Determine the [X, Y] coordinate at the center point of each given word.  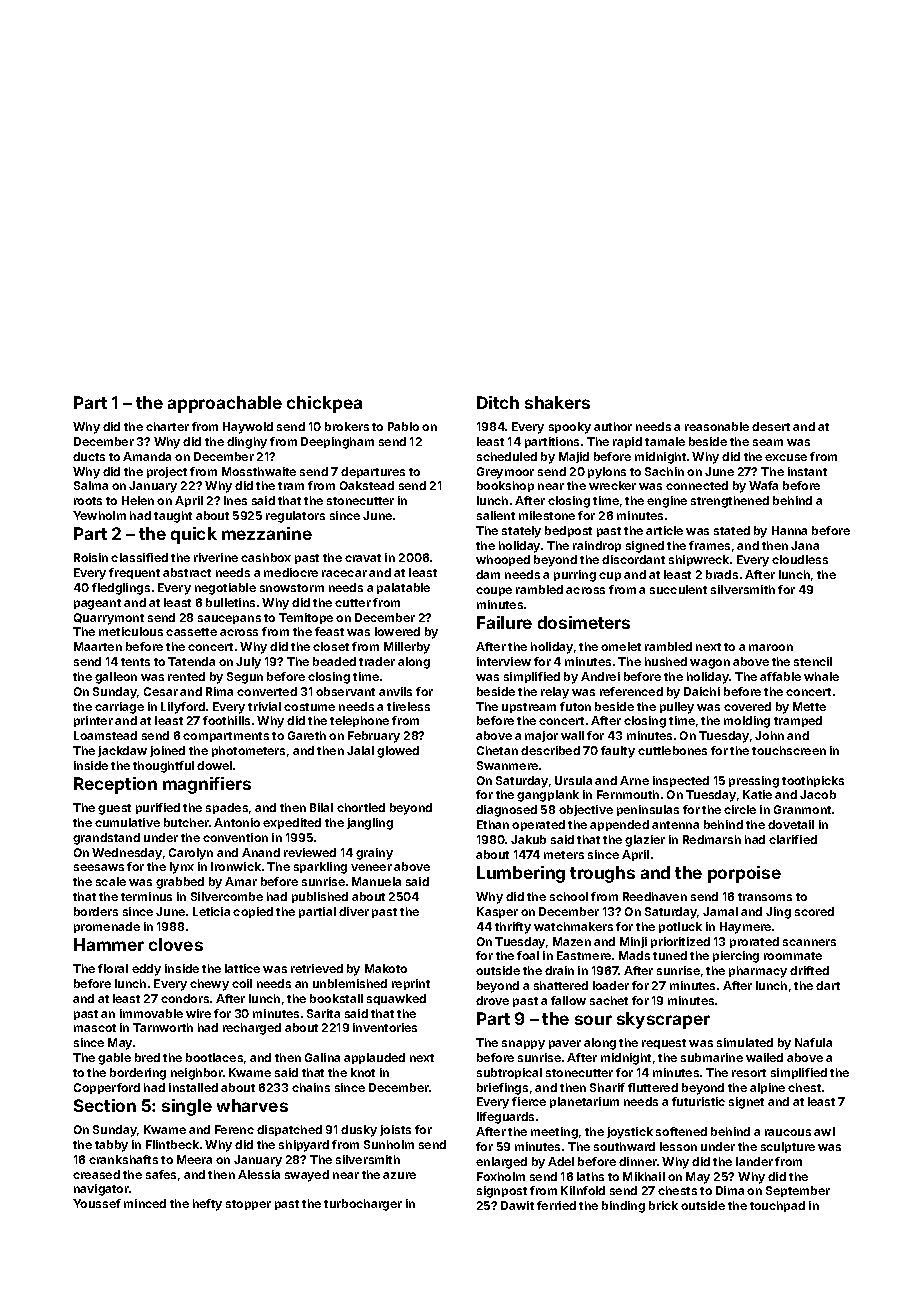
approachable [225, 404]
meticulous [131, 631]
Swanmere [507, 765]
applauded [374, 1058]
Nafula [813, 1042]
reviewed [310, 852]
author [613, 426]
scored [814, 911]
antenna [675, 825]
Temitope [306, 618]
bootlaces [214, 1057]
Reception [115, 785]
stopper [248, 1205]
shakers [557, 402]
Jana [805, 545]
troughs [602, 874]
